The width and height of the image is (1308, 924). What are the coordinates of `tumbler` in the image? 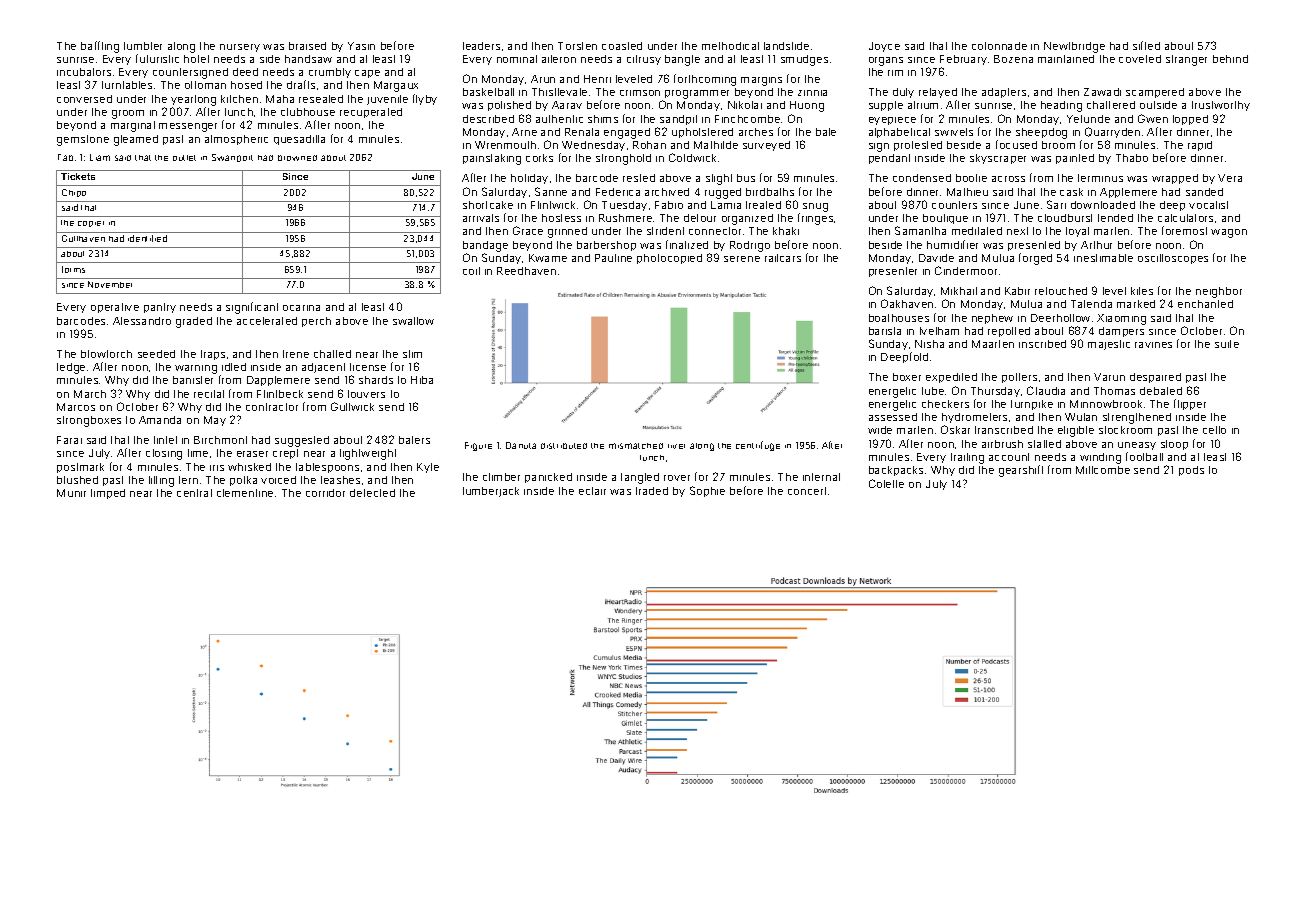 It's located at (143, 46).
